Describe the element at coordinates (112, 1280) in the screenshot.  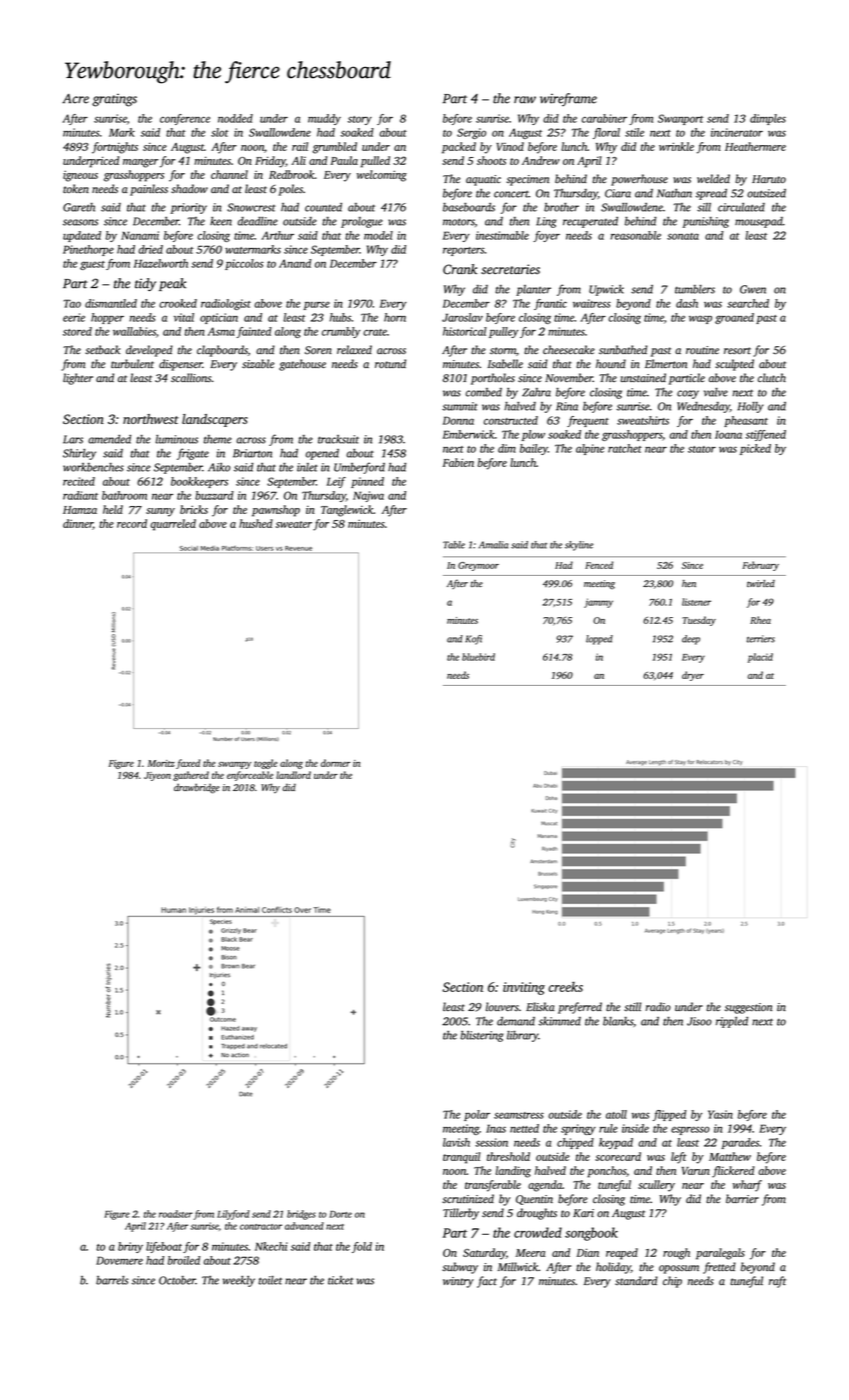
I see `barrels` at that location.
